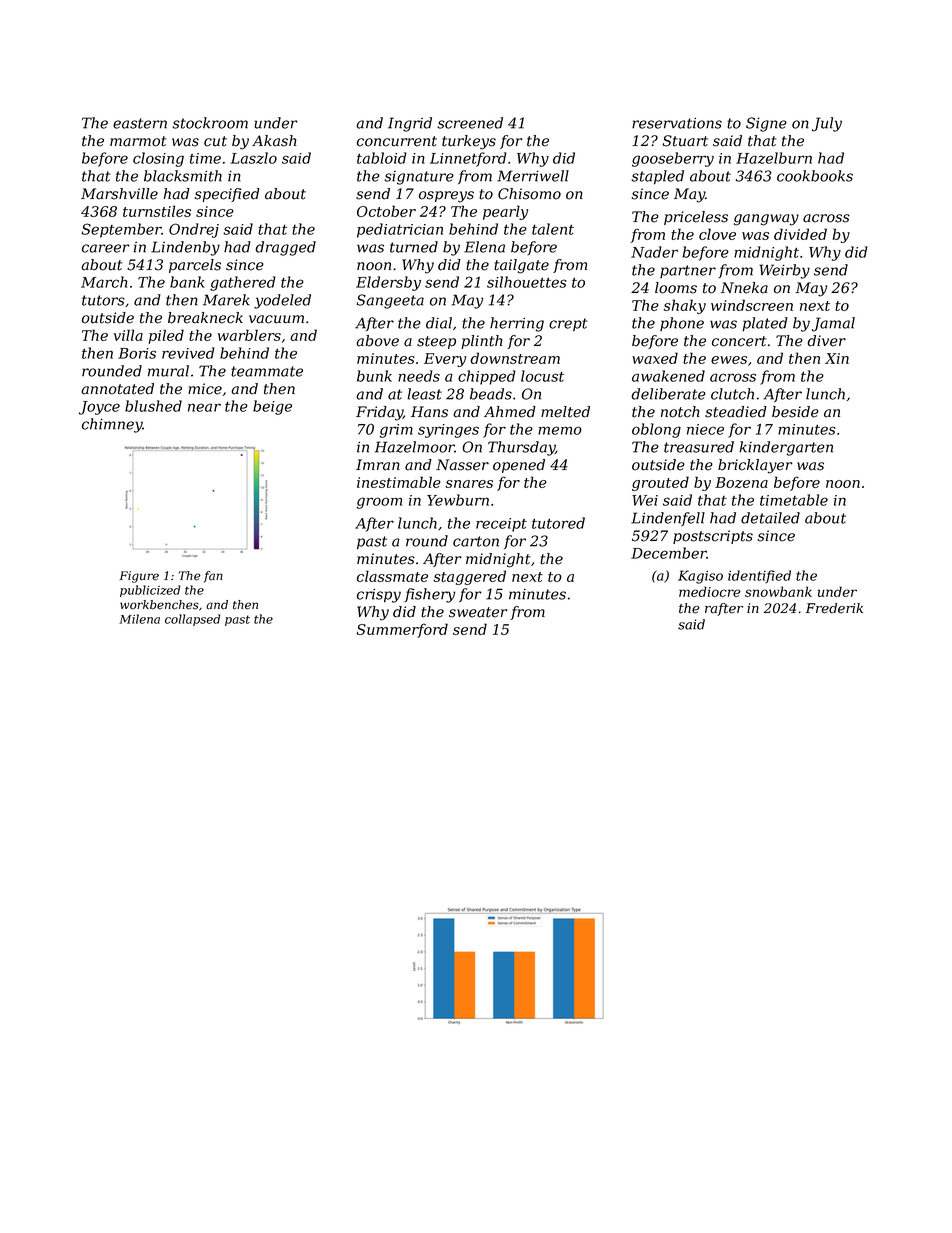 Image resolution: width=952 pixels, height=1233 pixels. I want to click on Lindenfell, so click(668, 519).
